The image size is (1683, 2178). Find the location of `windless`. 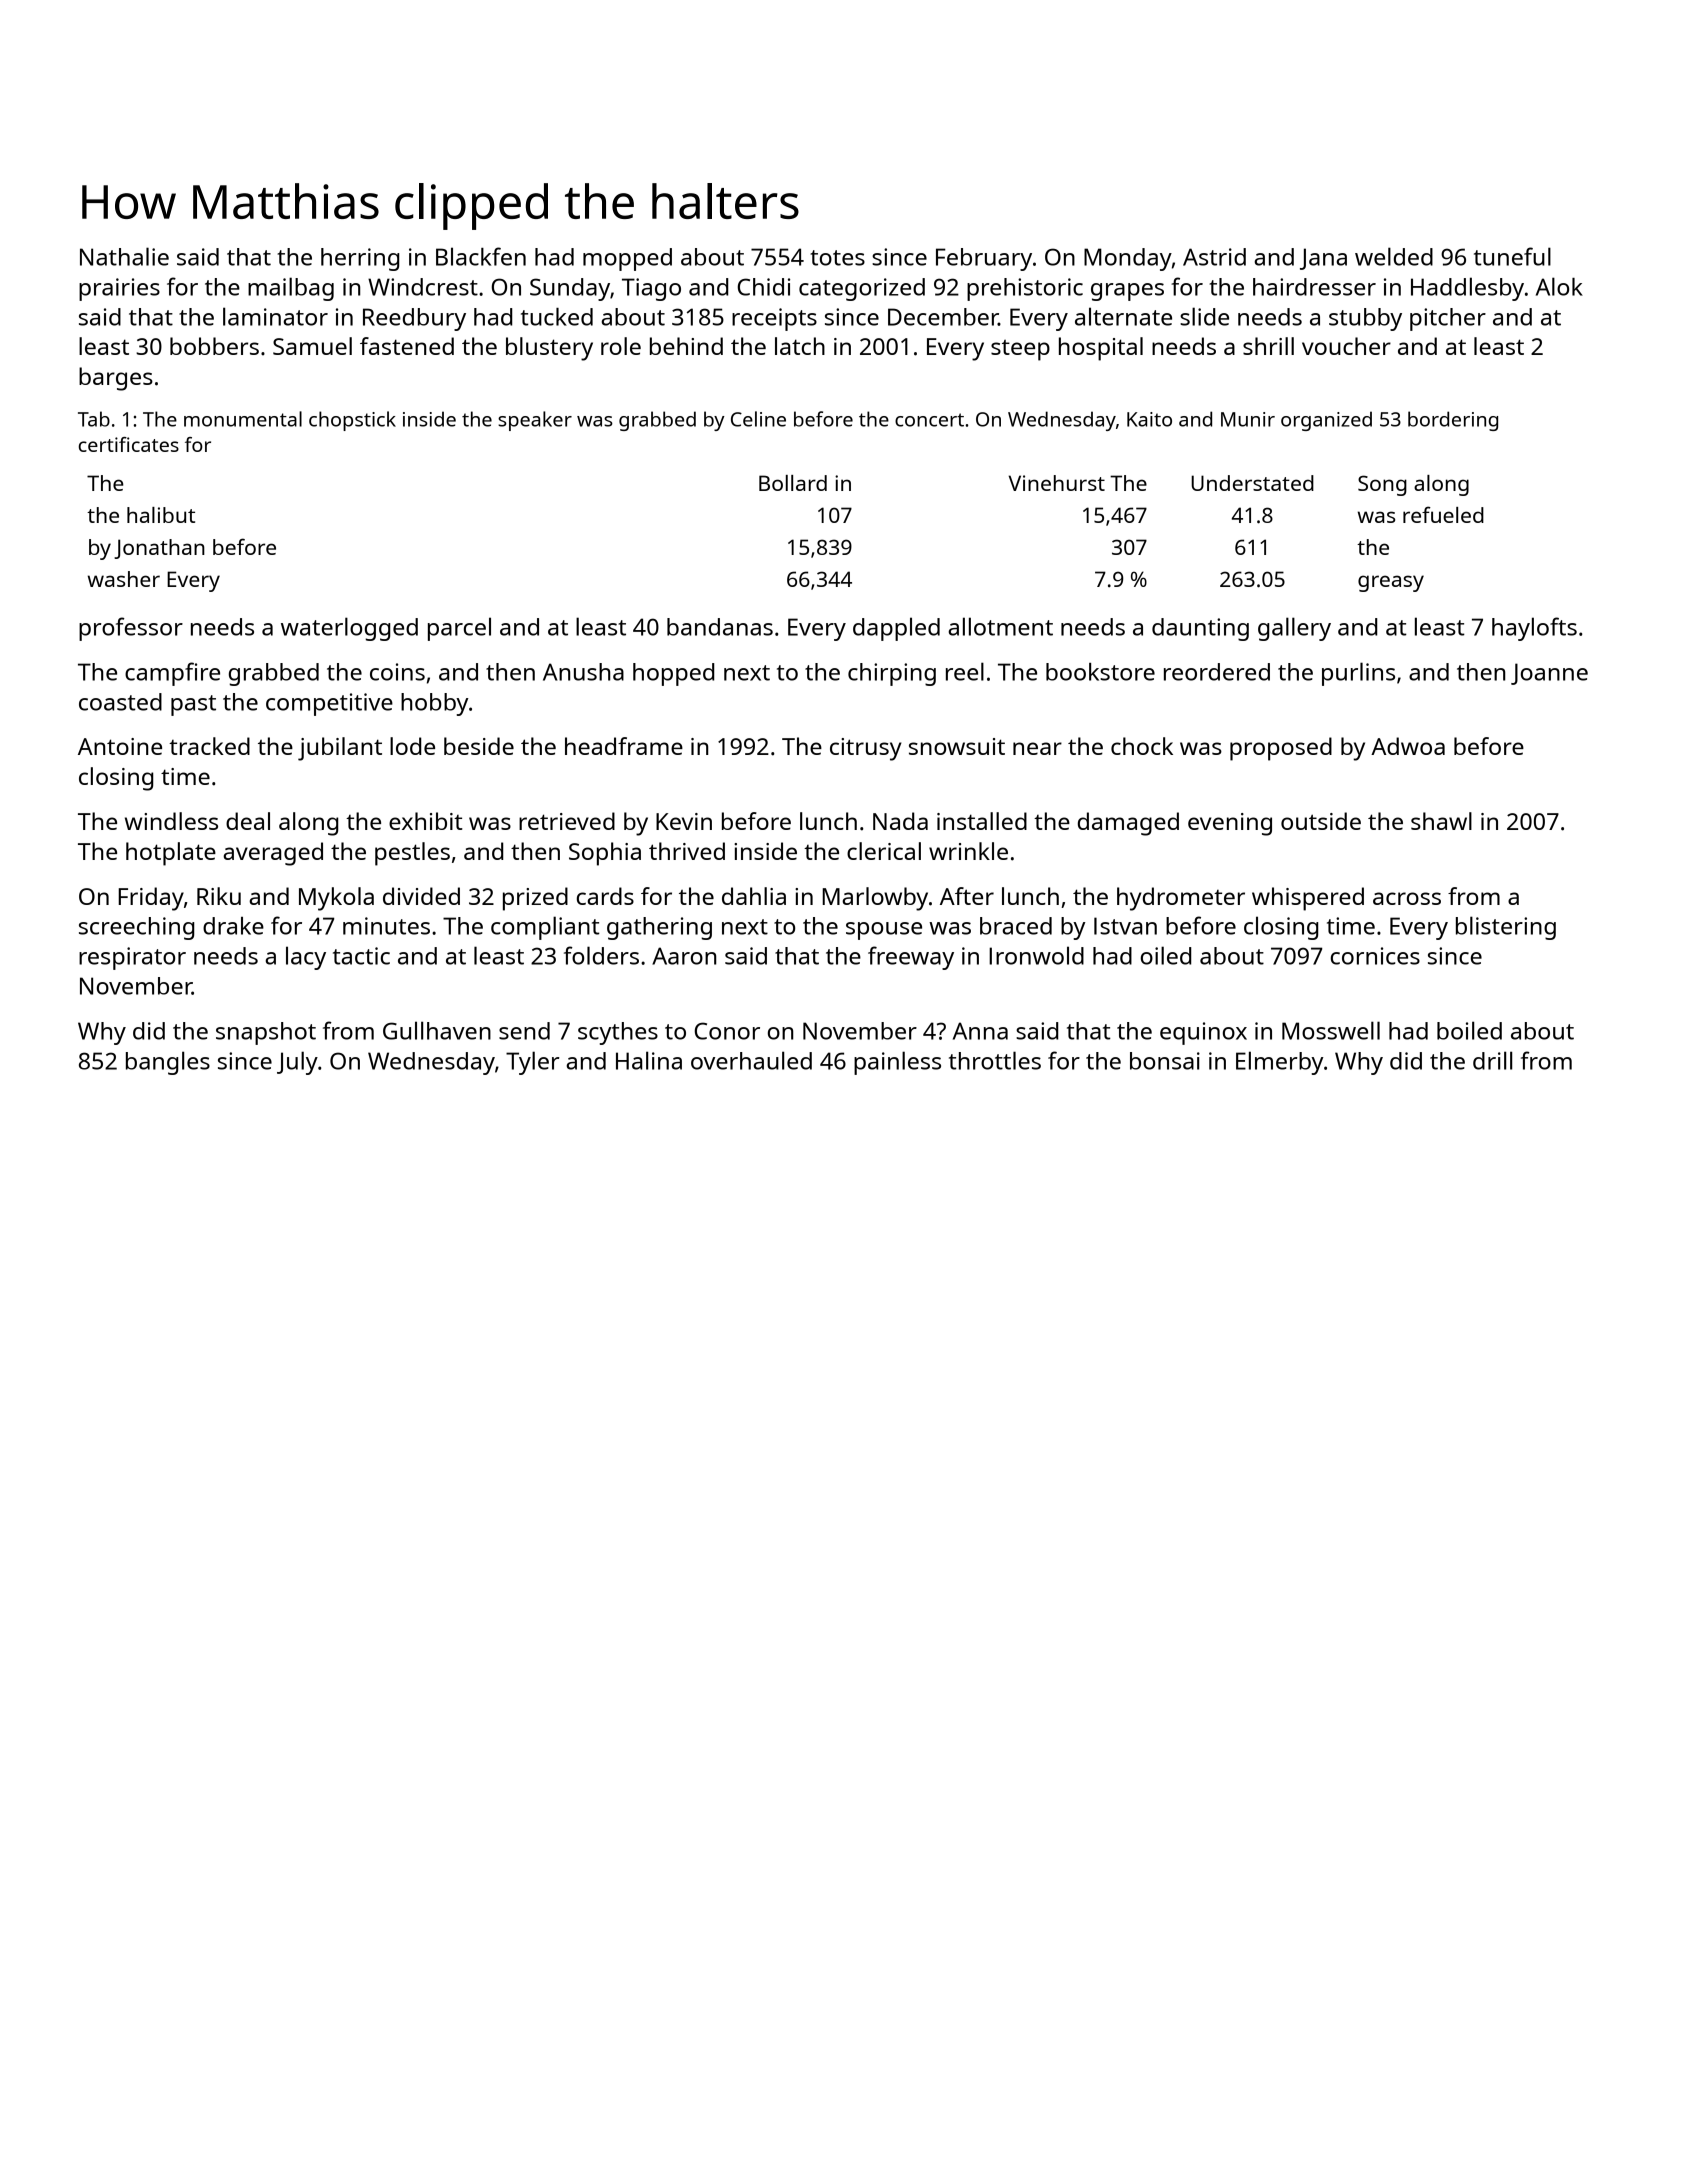

windless is located at coordinates (171, 821).
